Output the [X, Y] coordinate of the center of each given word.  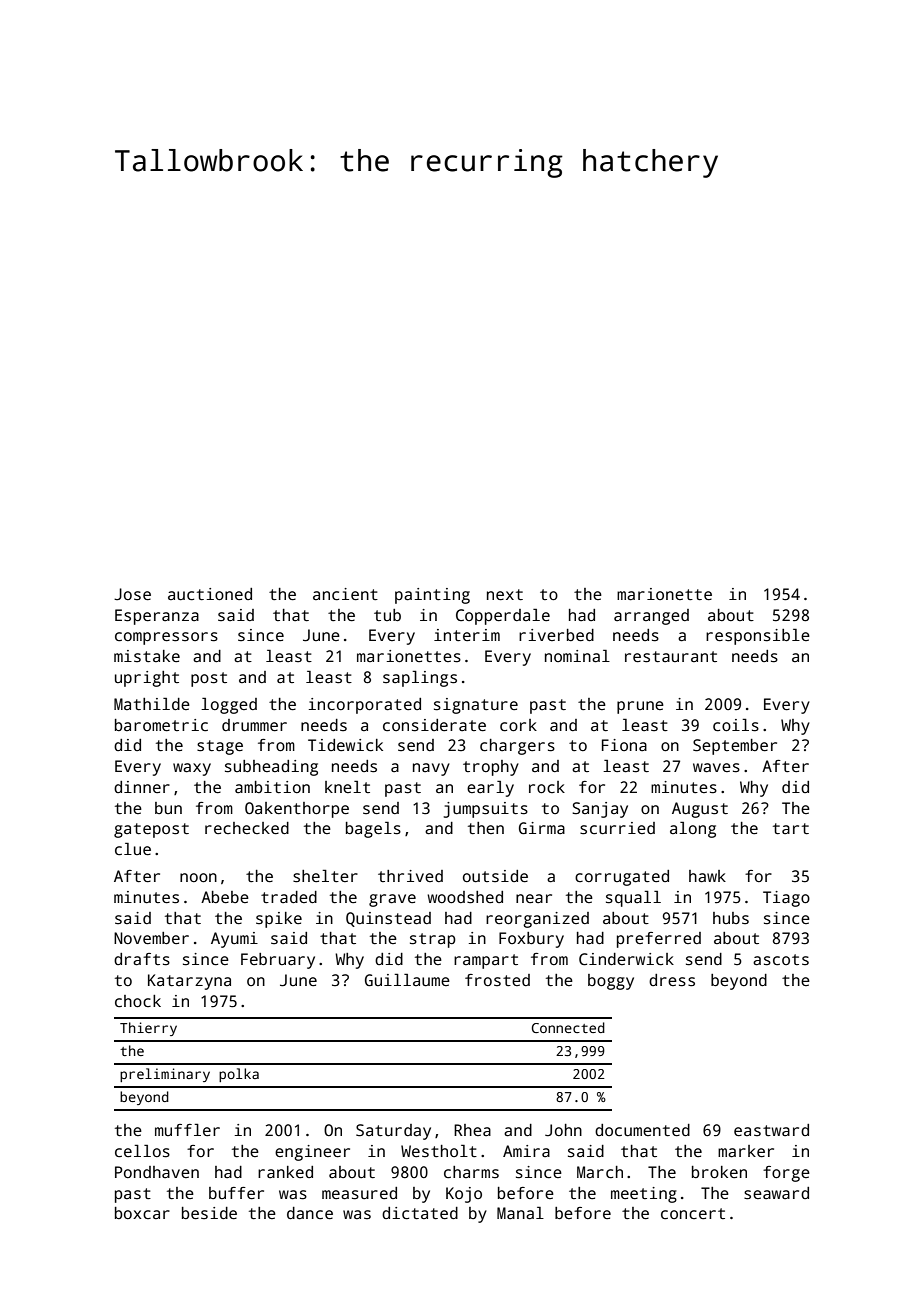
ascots [781, 960]
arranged [651, 617]
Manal [520, 1213]
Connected [568, 1027]
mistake [147, 656]
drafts [142, 959]
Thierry [148, 1029]
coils [736, 725]
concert [693, 1214]
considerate [434, 725]
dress [672, 980]
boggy [611, 982]
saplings [420, 678]
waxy [192, 769]
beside [209, 1213]
